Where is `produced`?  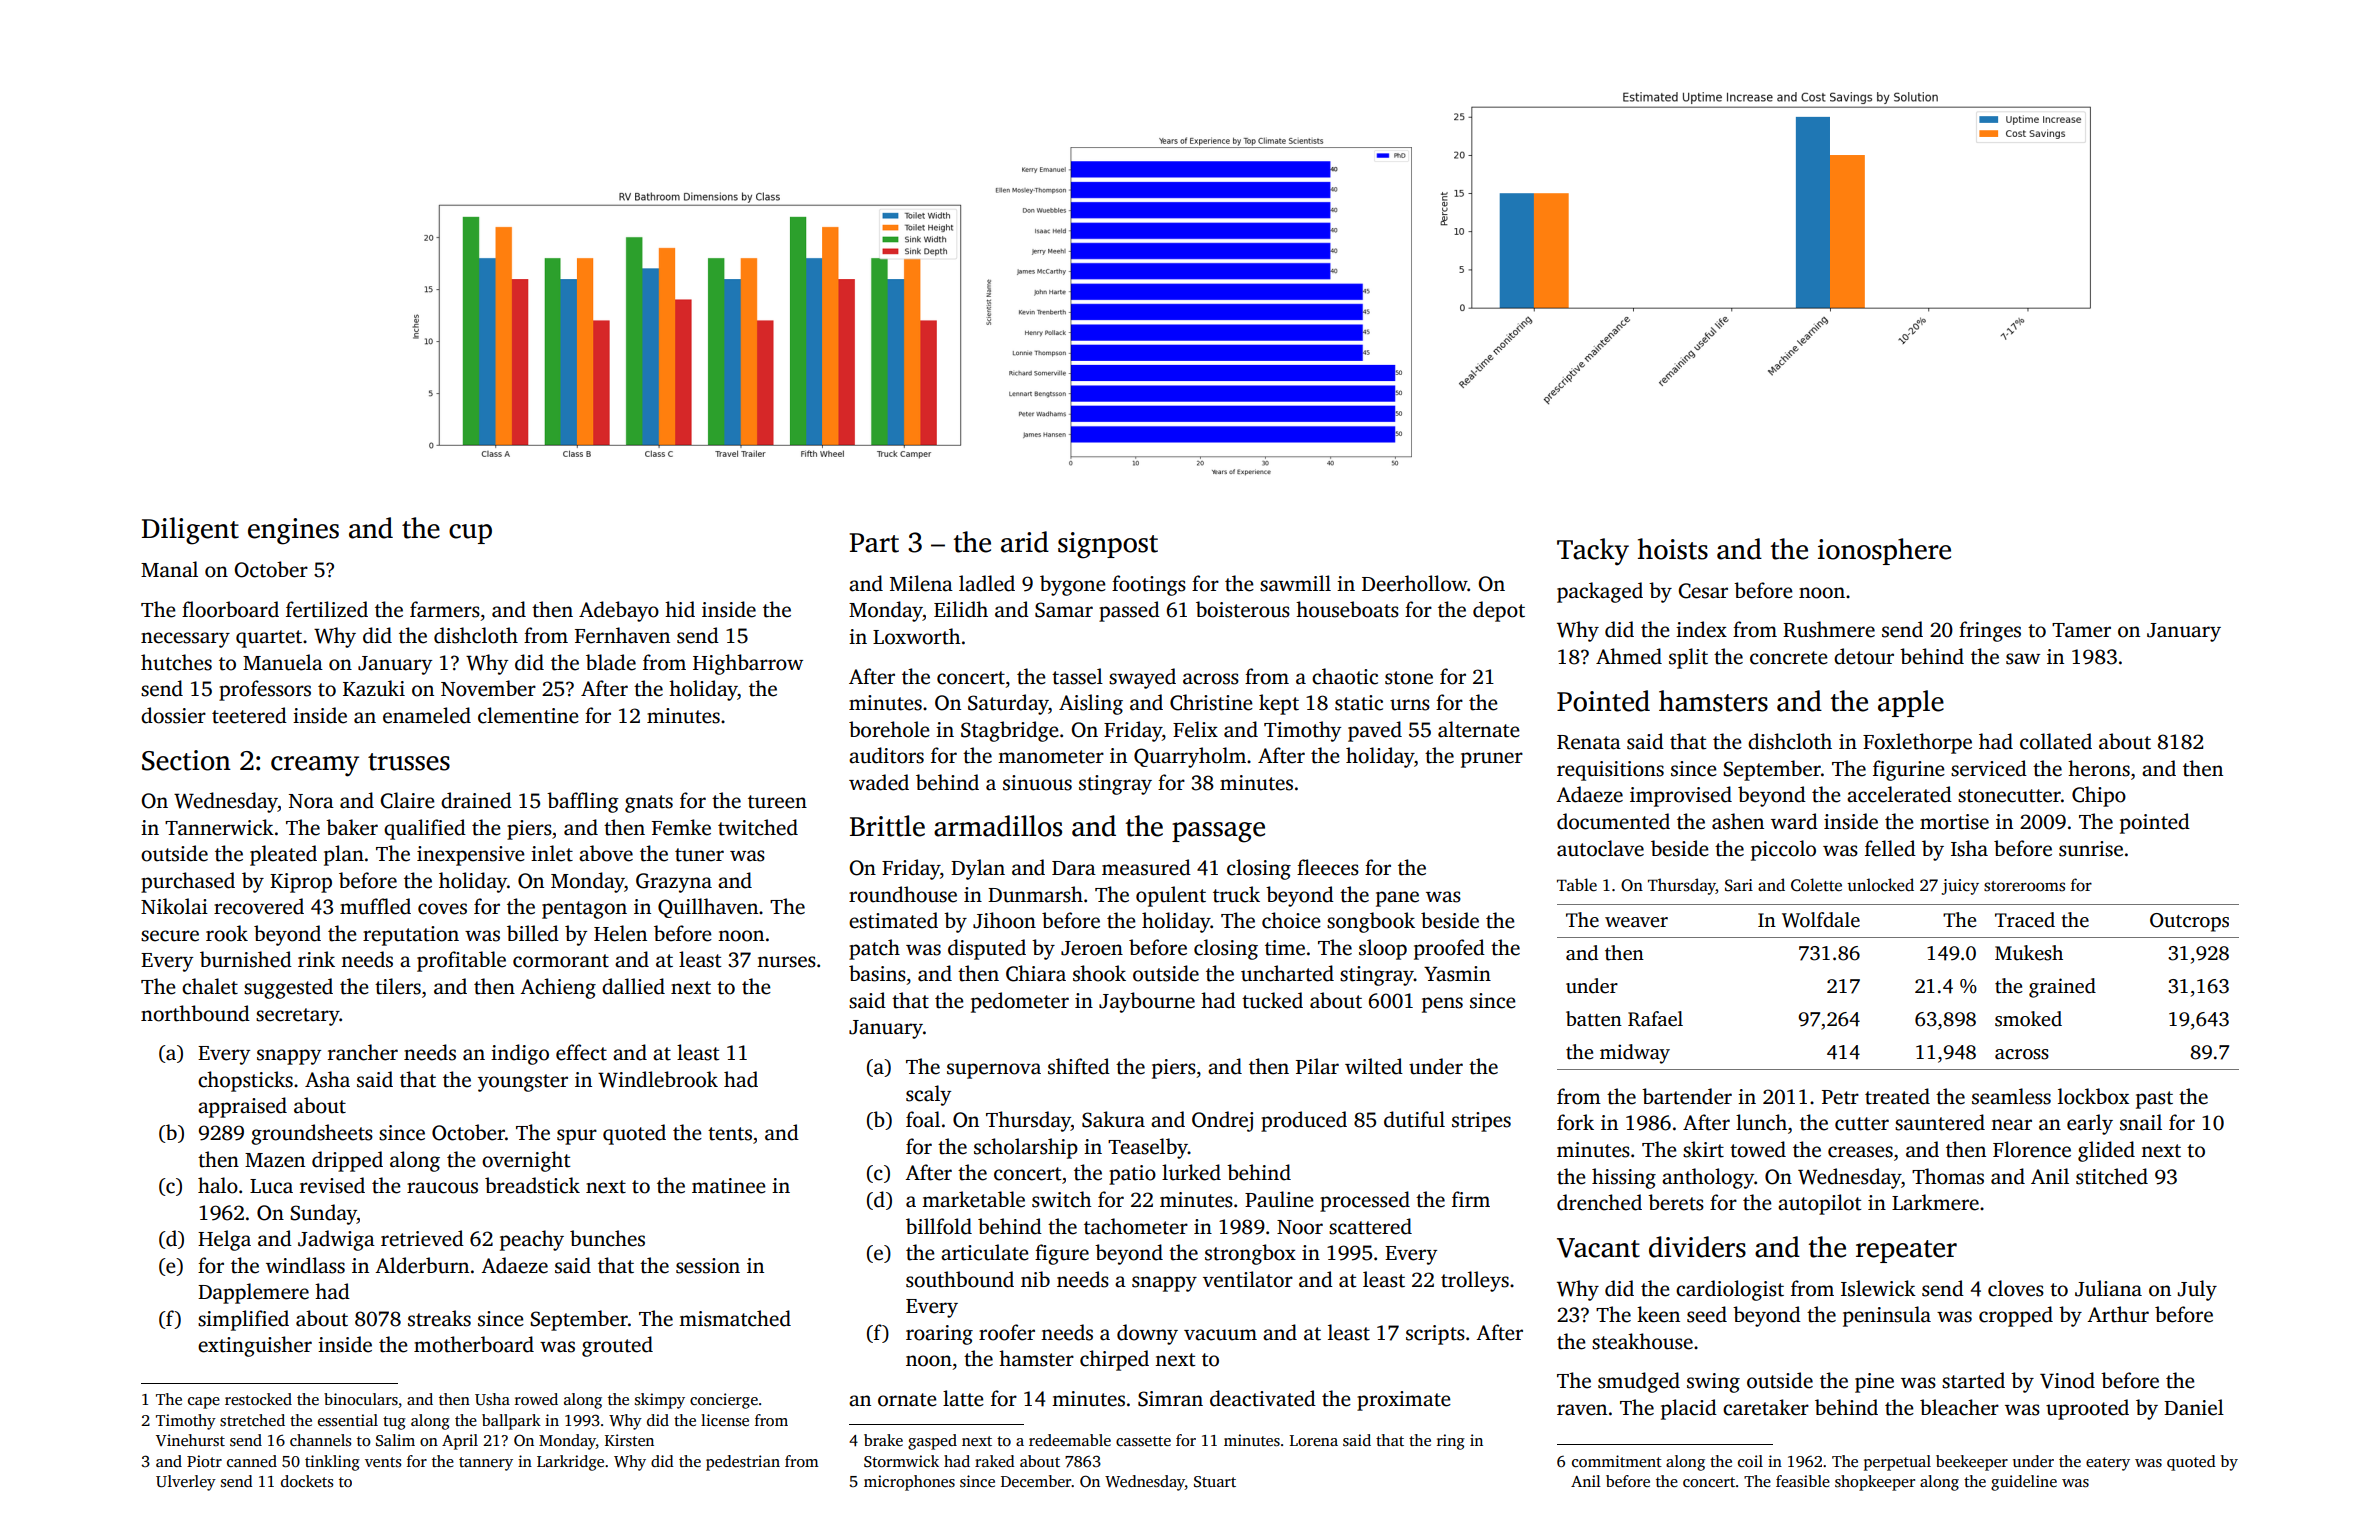
produced is located at coordinates (1304, 1121).
